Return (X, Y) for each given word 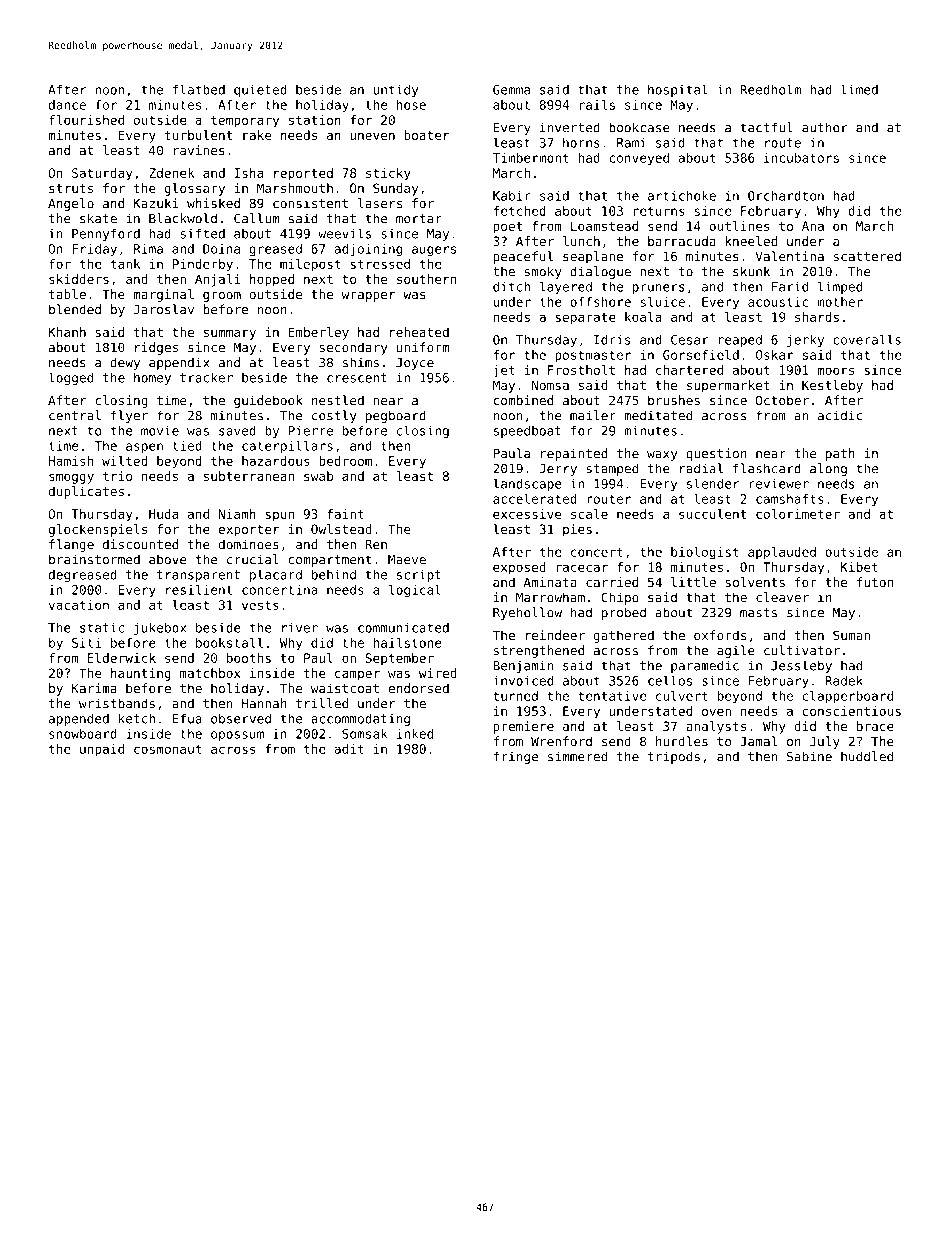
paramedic (705, 666)
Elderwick (122, 658)
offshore (600, 302)
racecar (582, 568)
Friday (94, 250)
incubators (801, 158)
